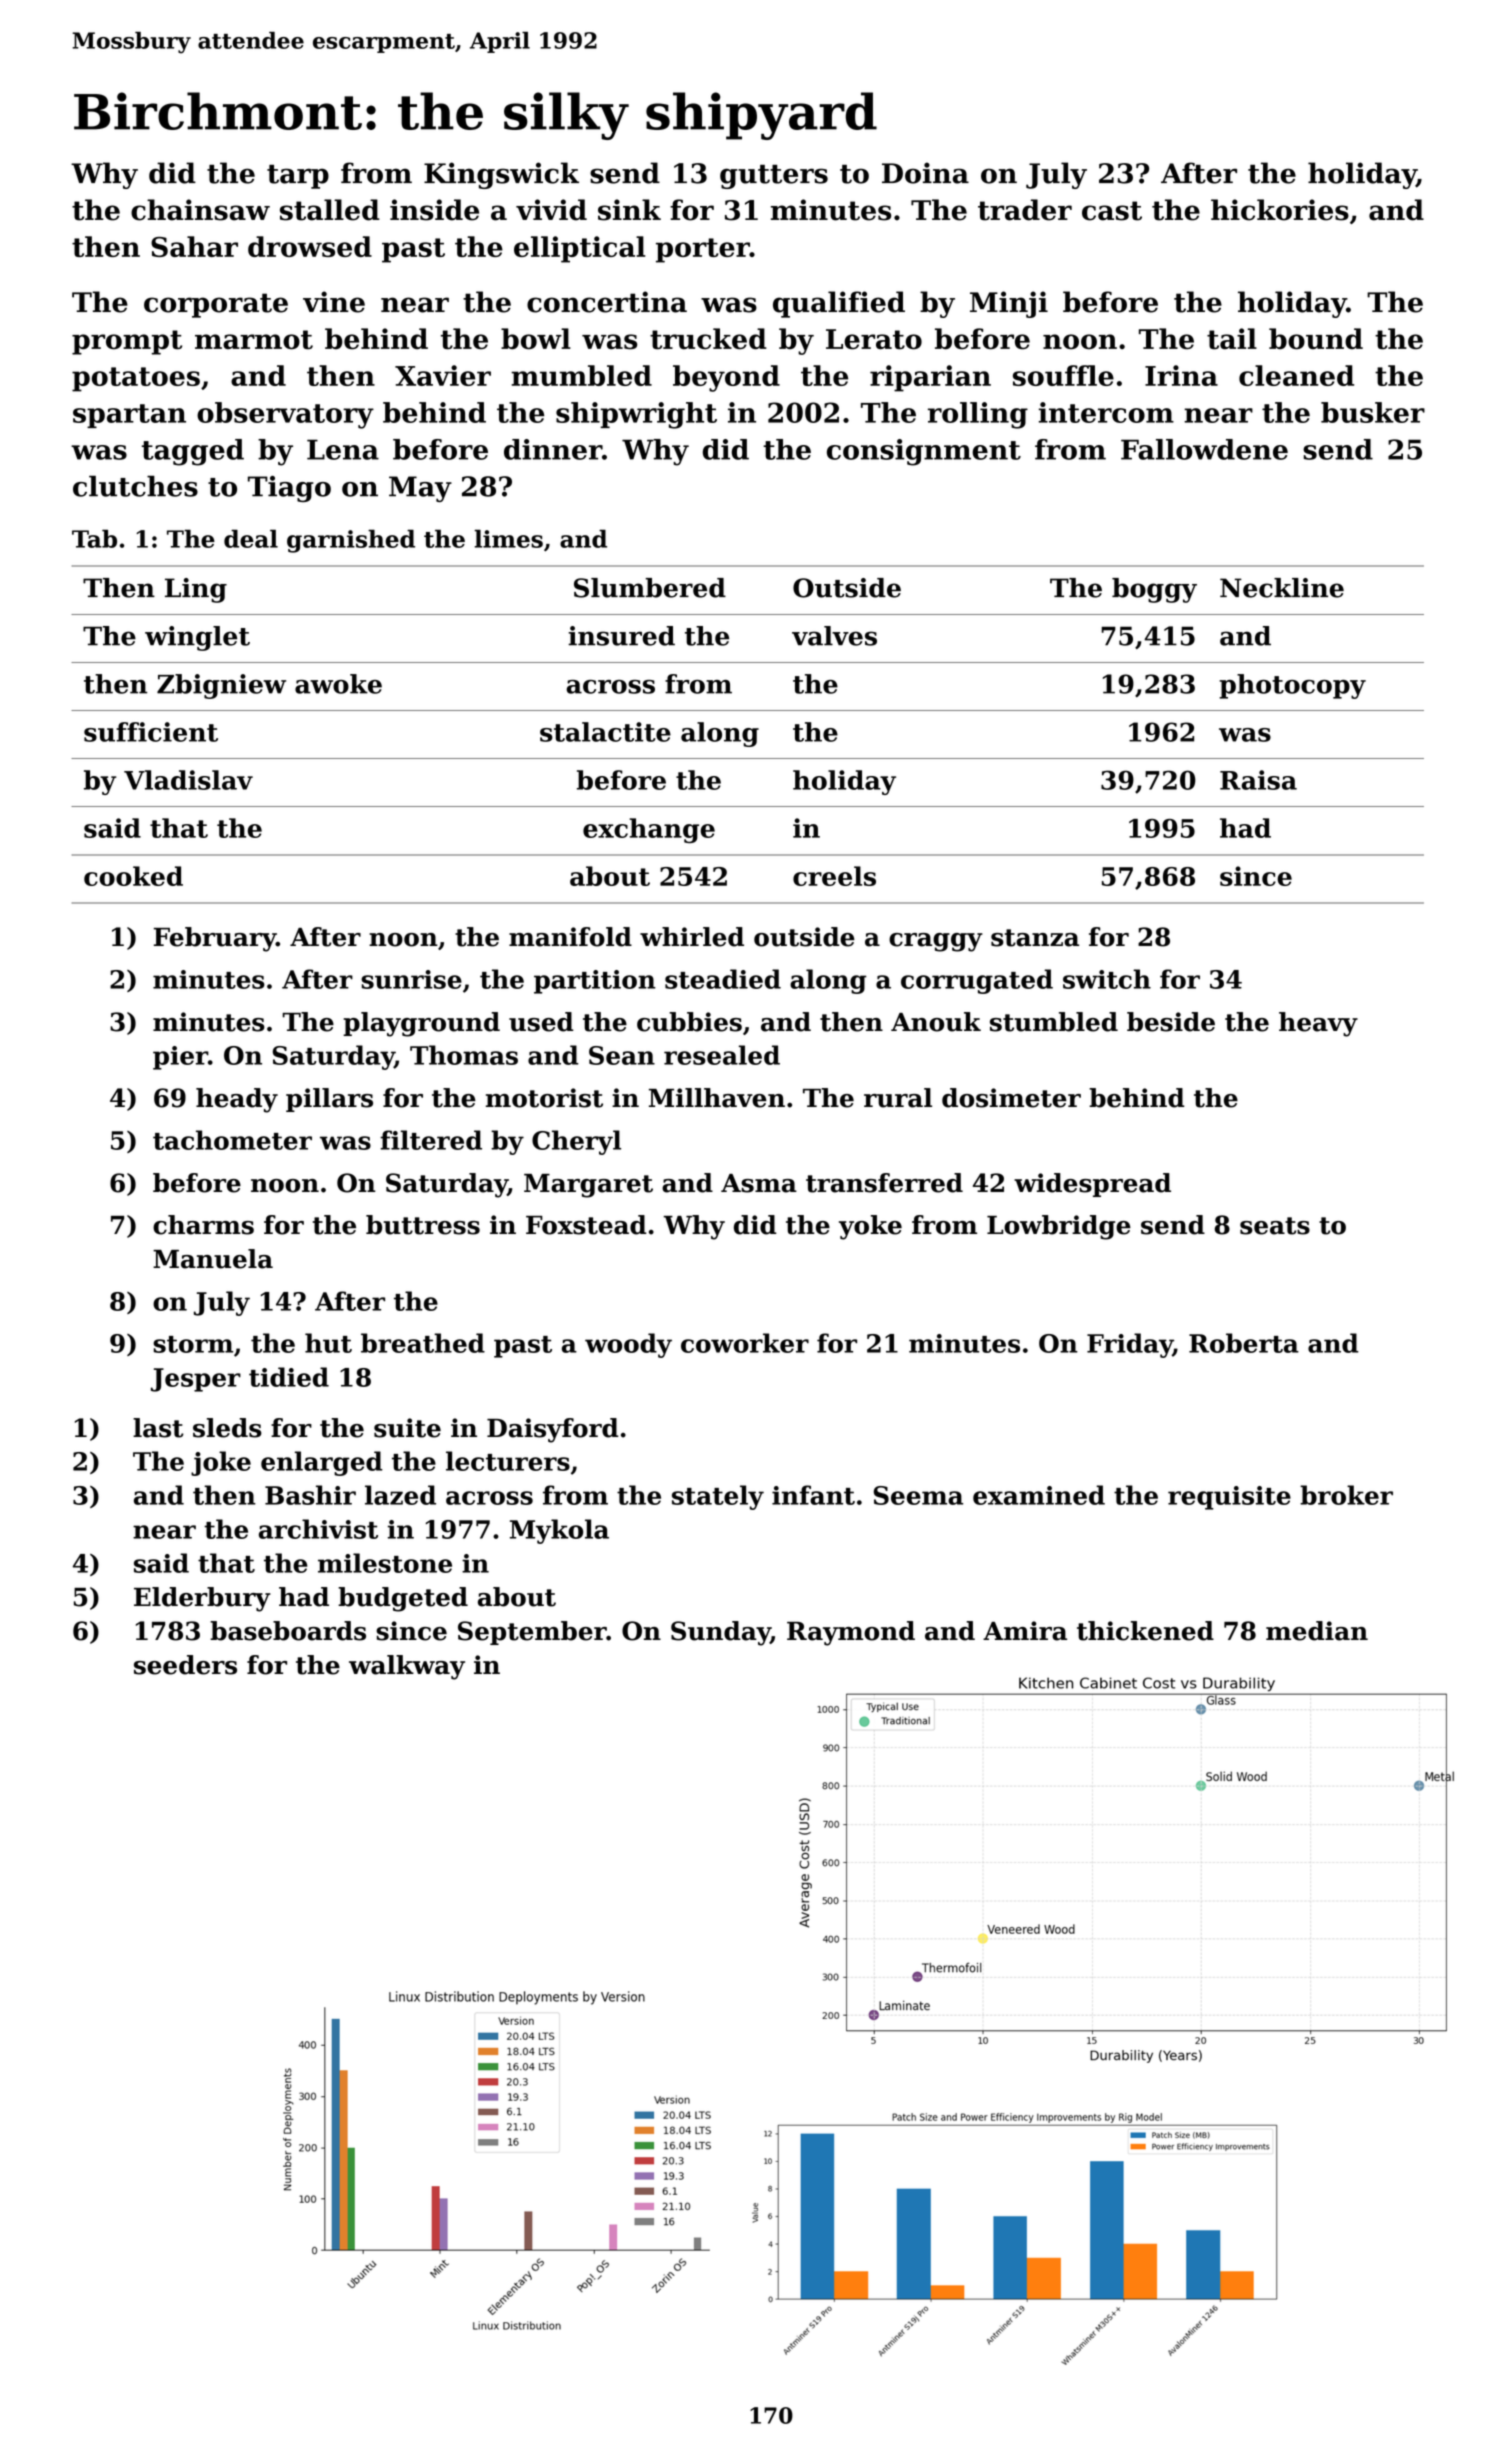 This page has height=2464, width=1496. Describe the element at coordinates (870, 1227) in the page. I see `yoke` at that location.
